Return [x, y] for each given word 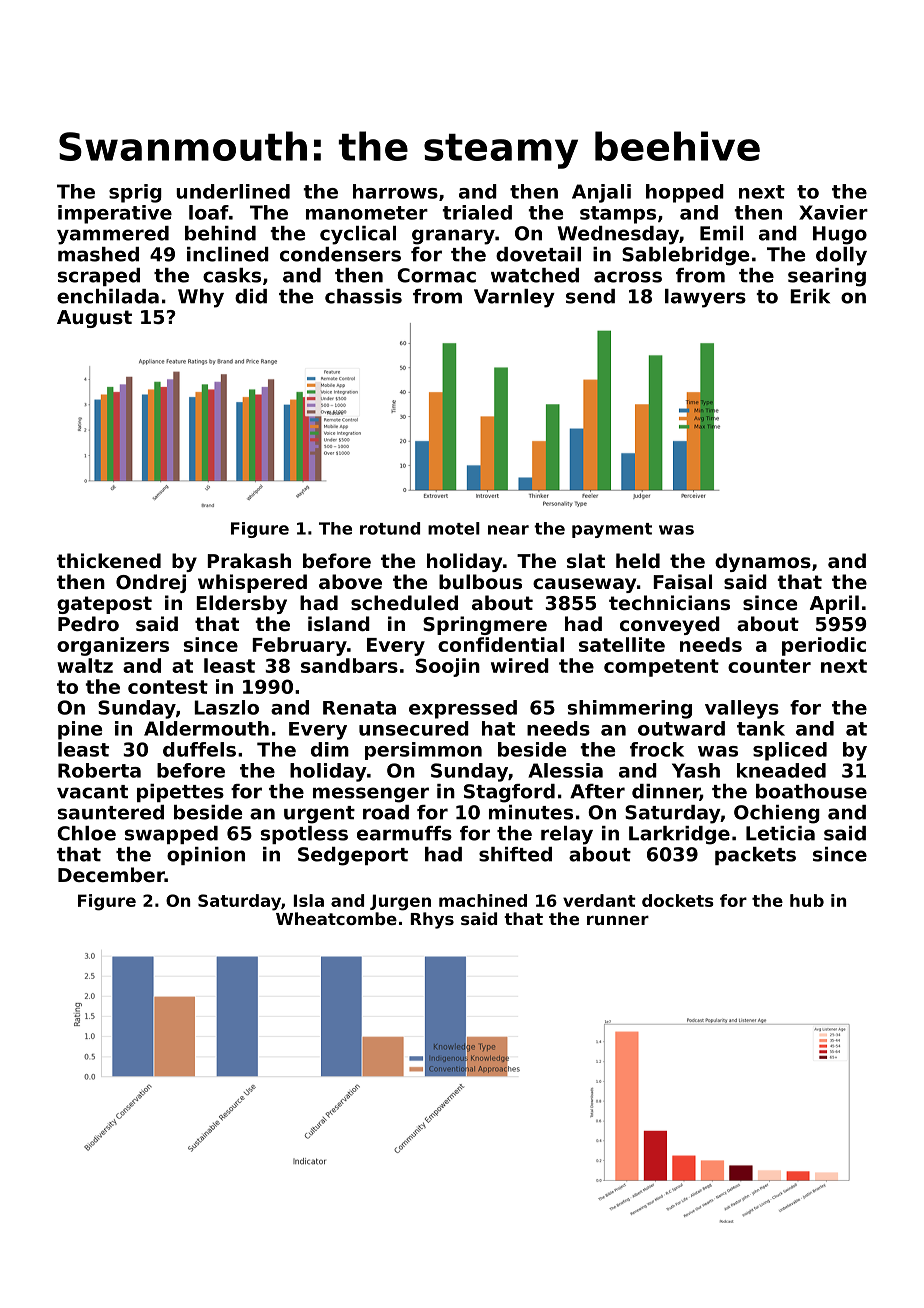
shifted [515, 854]
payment [612, 530]
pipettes [180, 793]
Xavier [833, 212]
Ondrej [151, 583]
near [508, 530]
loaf [209, 212]
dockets [678, 900]
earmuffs [404, 833]
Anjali [601, 193]
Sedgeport [353, 856]
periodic [824, 646]
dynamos [763, 562]
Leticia [780, 833]
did [251, 296]
